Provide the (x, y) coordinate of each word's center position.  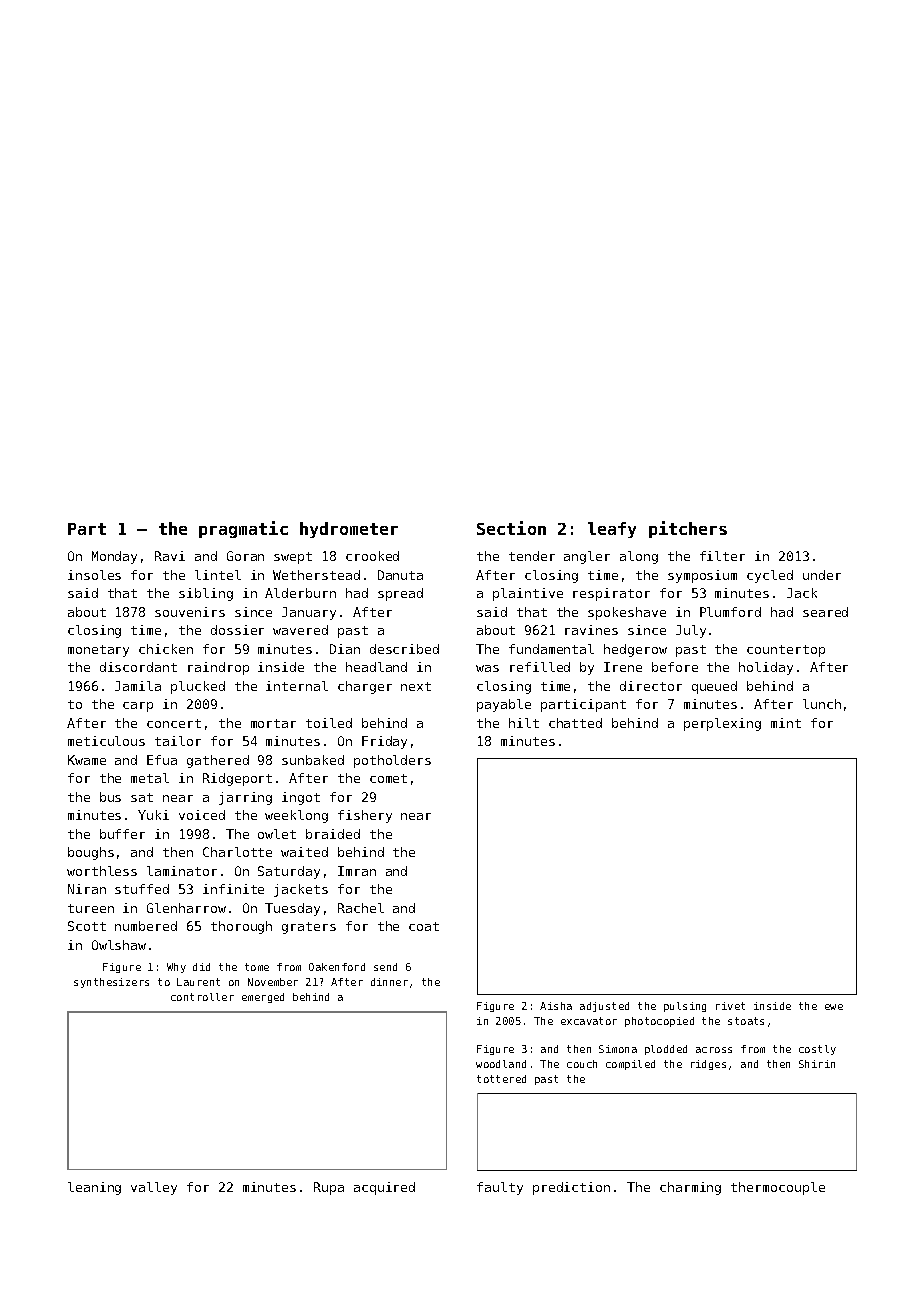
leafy (612, 530)
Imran (357, 871)
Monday (114, 557)
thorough (241, 927)
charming (690, 1188)
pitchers (688, 529)
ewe (834, 1007)
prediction (571, 1188)
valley (154, 1188)
